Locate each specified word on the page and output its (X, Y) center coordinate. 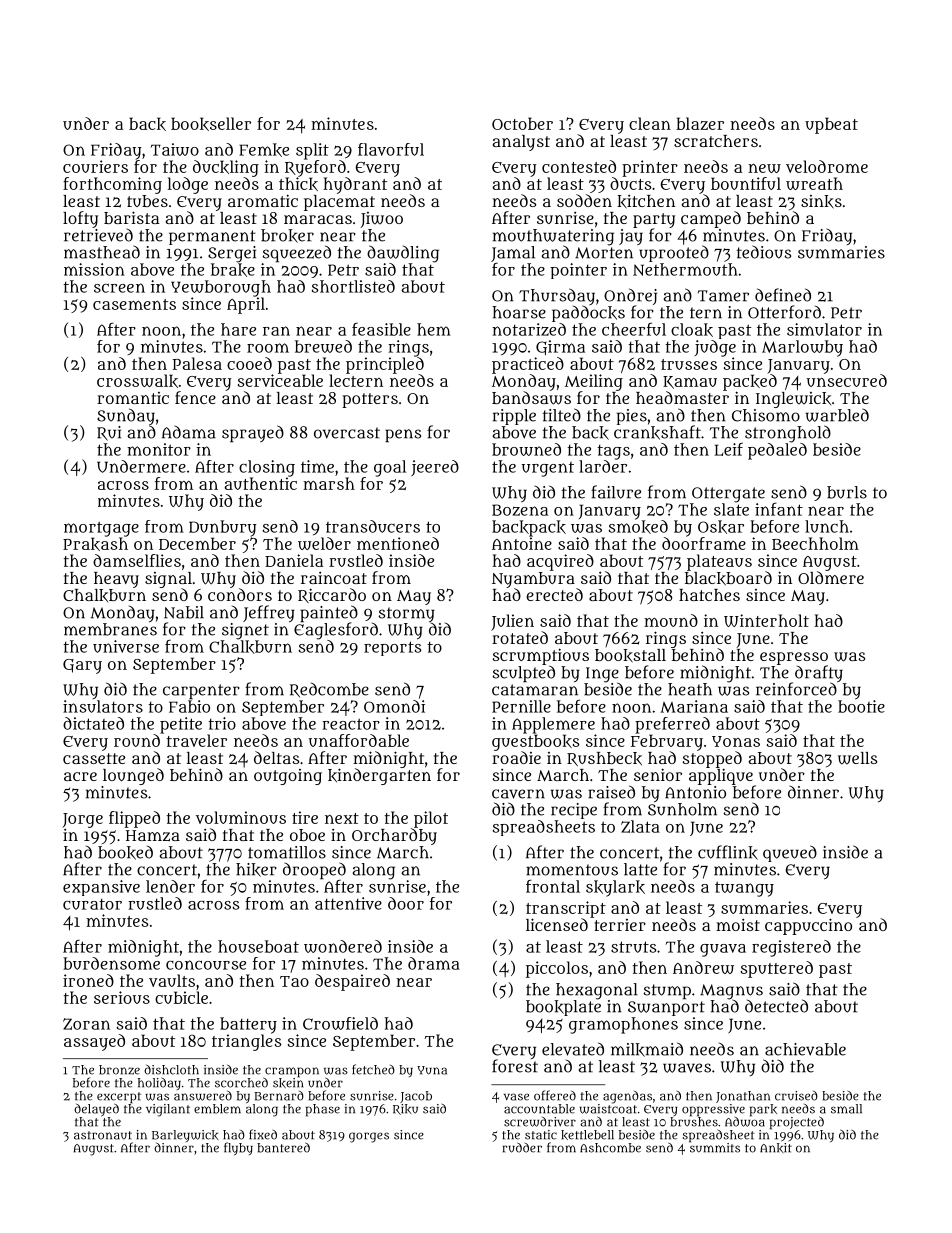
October (522, 123)
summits (715, 1148)
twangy (744, 889)
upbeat (831, 125)
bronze (119, 1070)
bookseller (211, 124)
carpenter (201, 691)
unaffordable (359, 740)
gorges (369, 1137)
